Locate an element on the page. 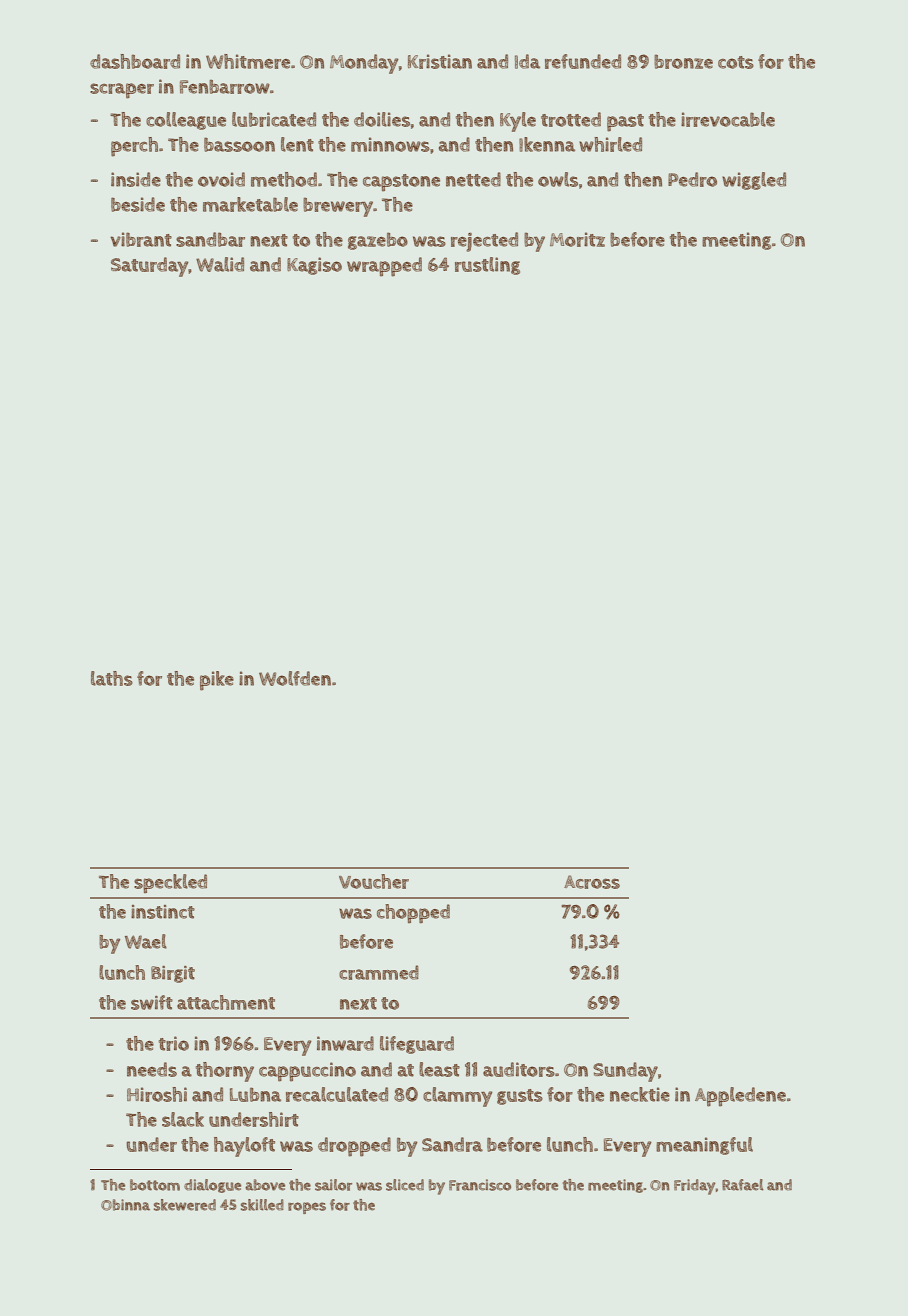 The image size is (908, 1316). Kyle is located at coordinates (518, 122).
